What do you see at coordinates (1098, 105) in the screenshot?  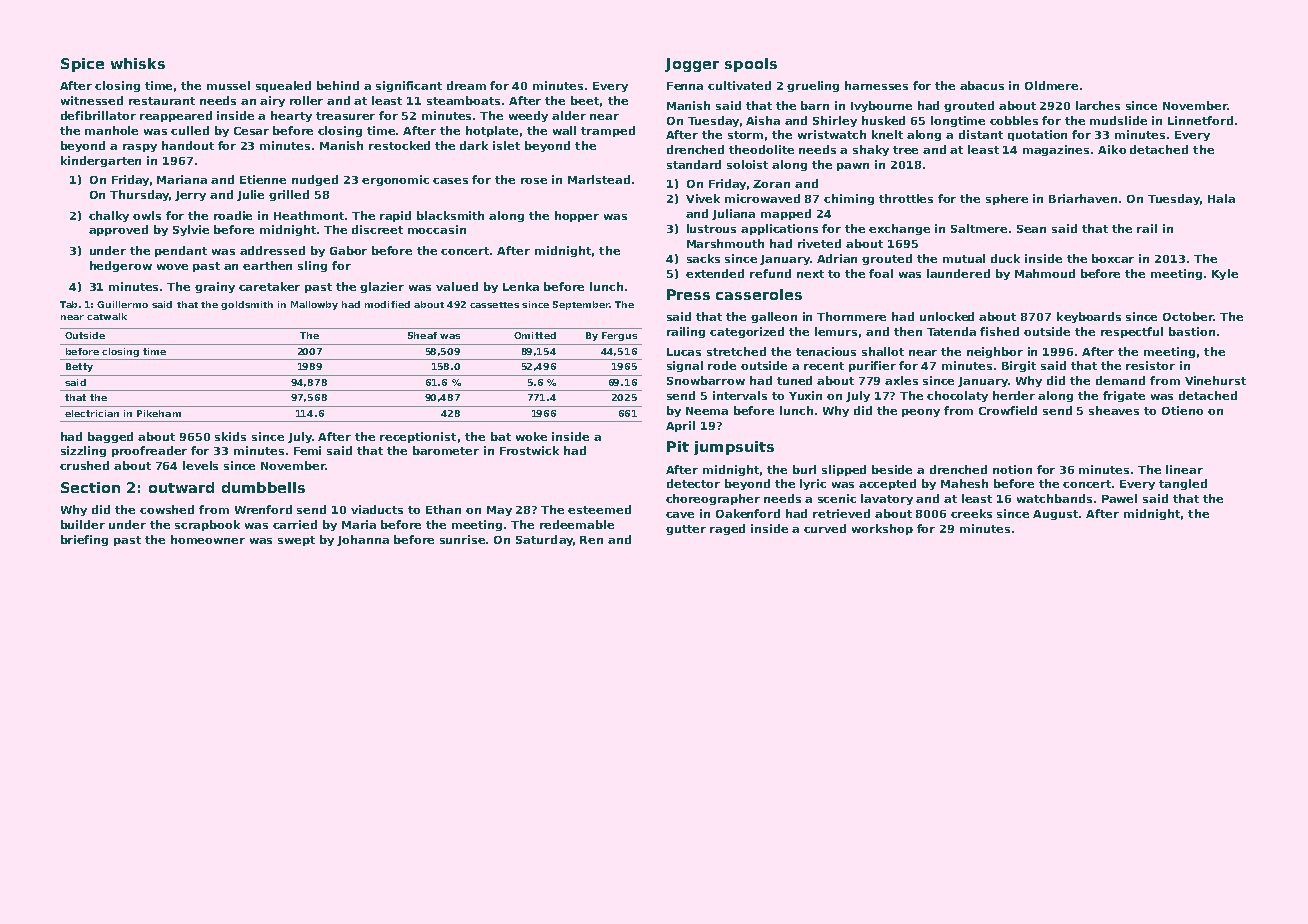 I see `larches` at bounding box center [1098, 105].
